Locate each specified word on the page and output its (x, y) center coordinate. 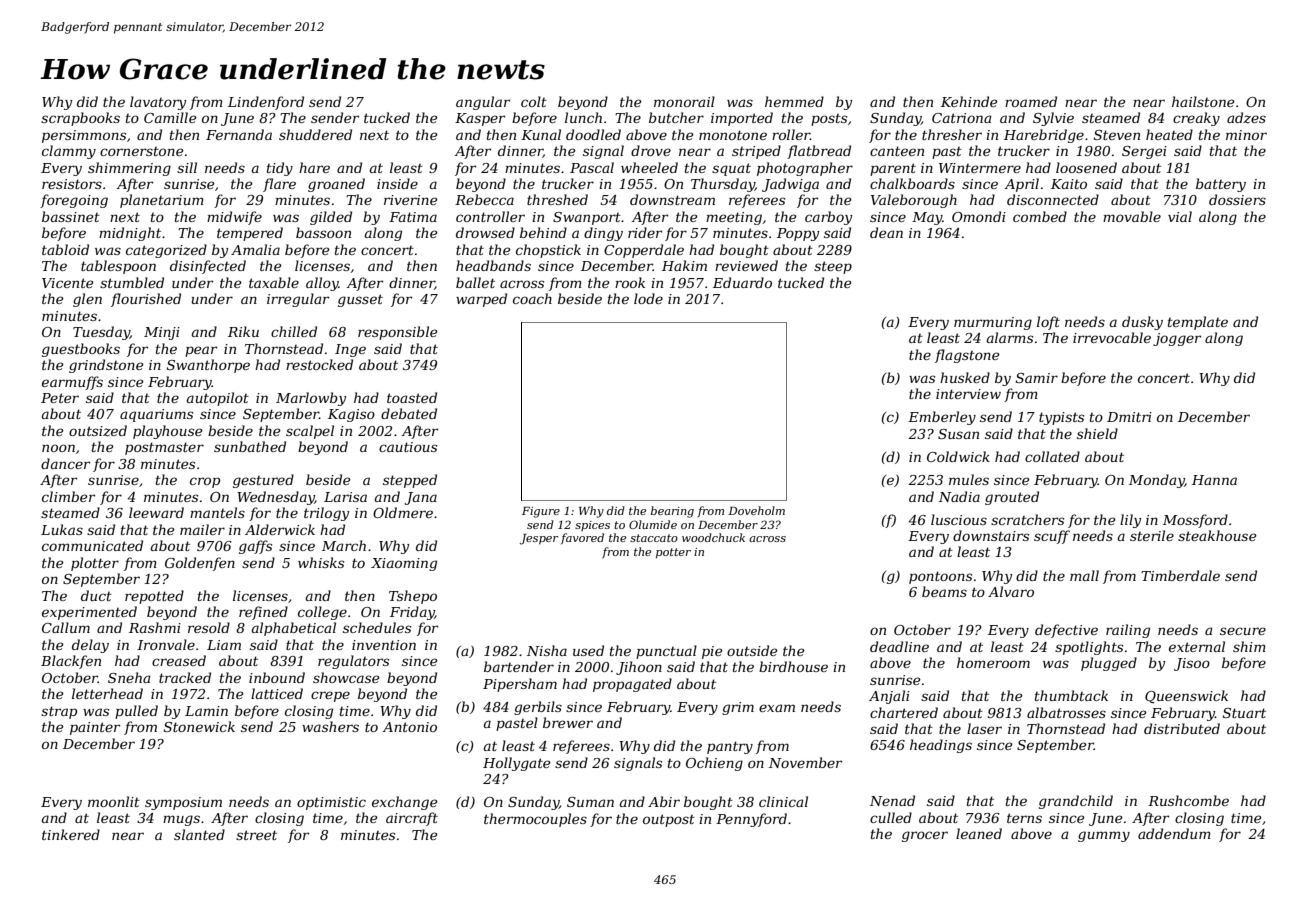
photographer (805, 169)
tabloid (65, 249)
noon (58, 448)
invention (384, 645)
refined (263, 613)
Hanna (1214, 480)
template (1198, 323)
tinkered (71, 834)
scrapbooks (80, 119)
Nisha (547, 650)
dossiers (1237, 199)
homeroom (993, 662)
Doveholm (756, 510)
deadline (899, 646)
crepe (330, 696)
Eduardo (742, 282)
